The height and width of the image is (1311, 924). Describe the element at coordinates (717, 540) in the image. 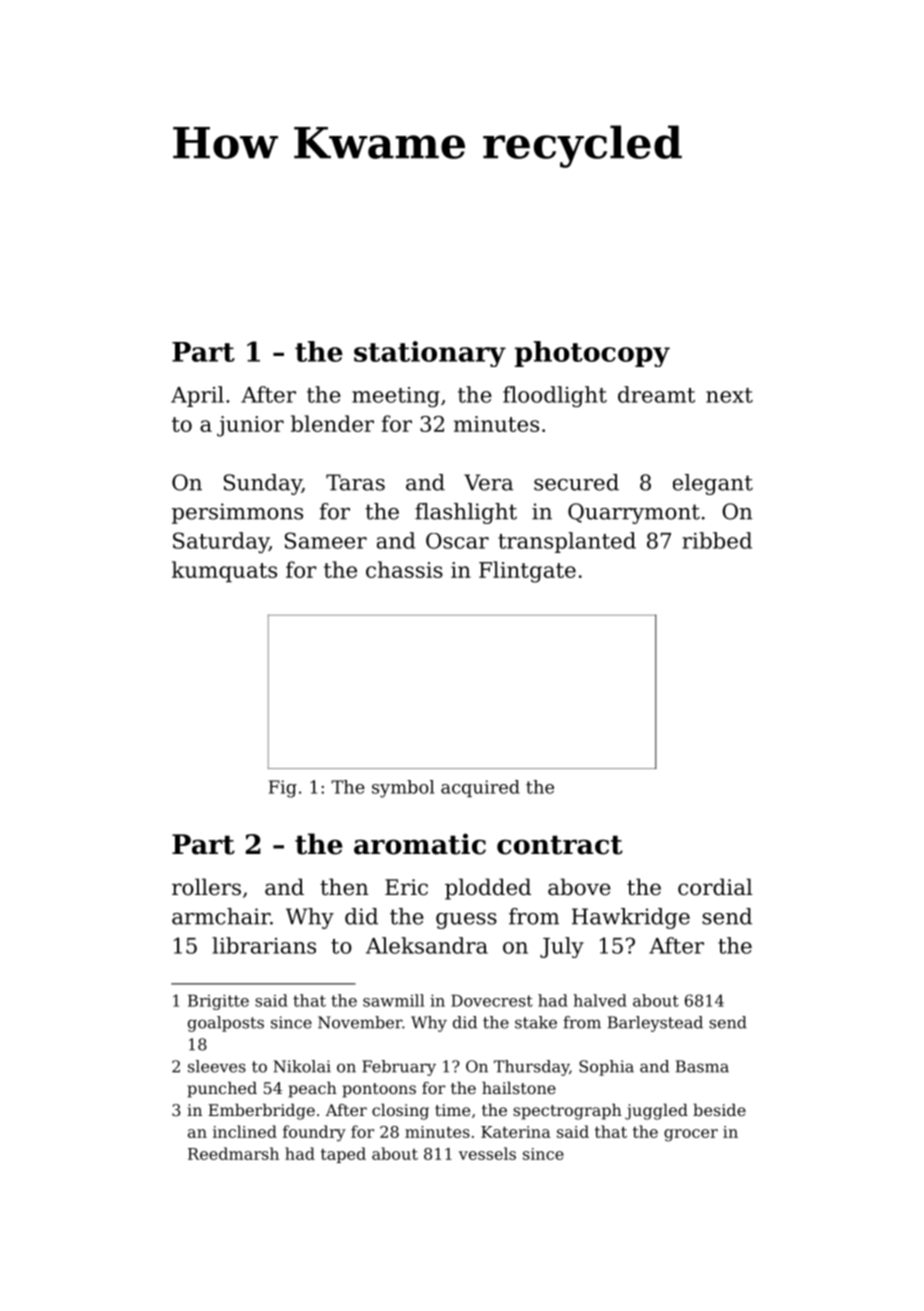

I see `ribbed` at that location.
